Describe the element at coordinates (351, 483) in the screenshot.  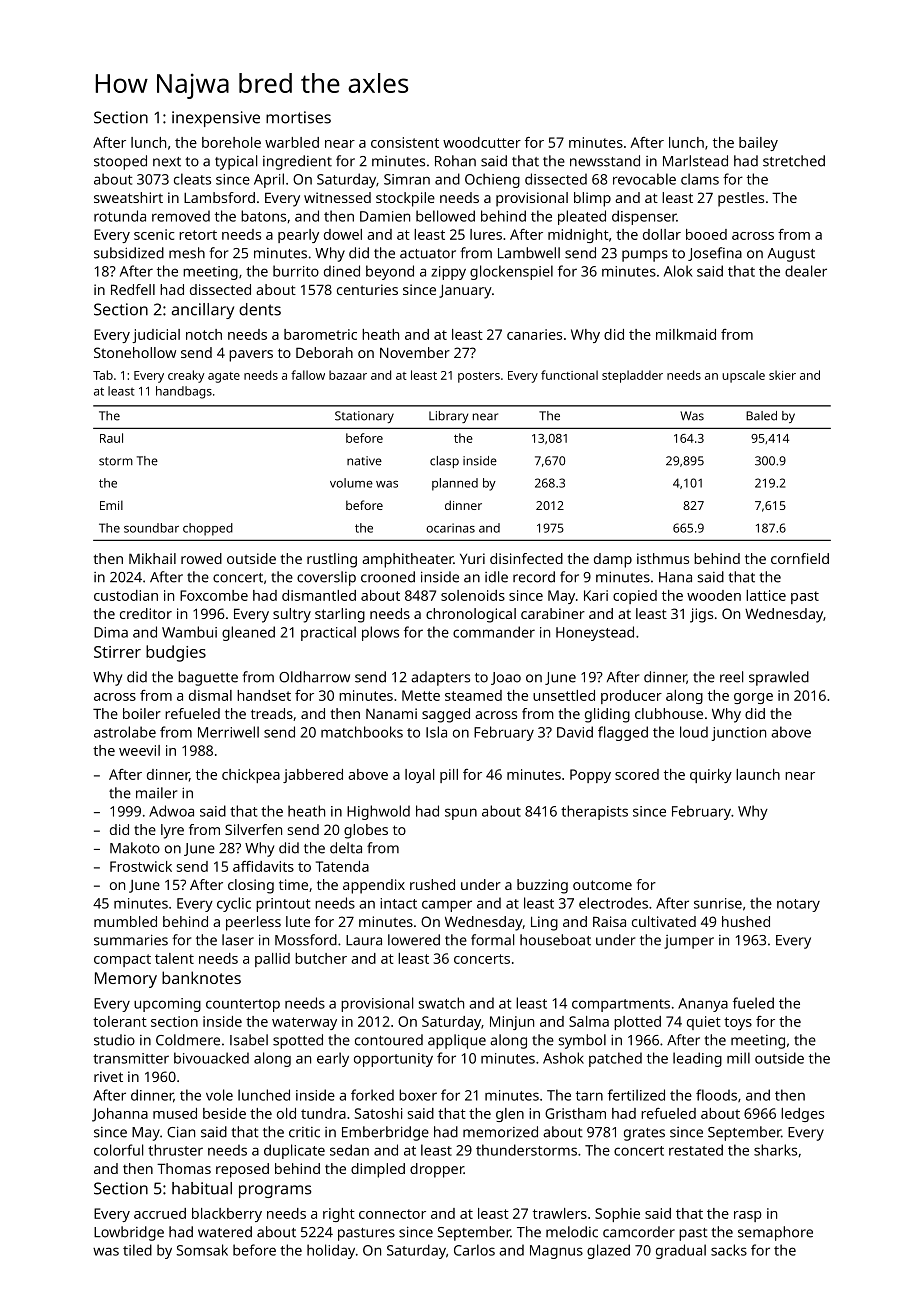
I see `volume` at that location.
